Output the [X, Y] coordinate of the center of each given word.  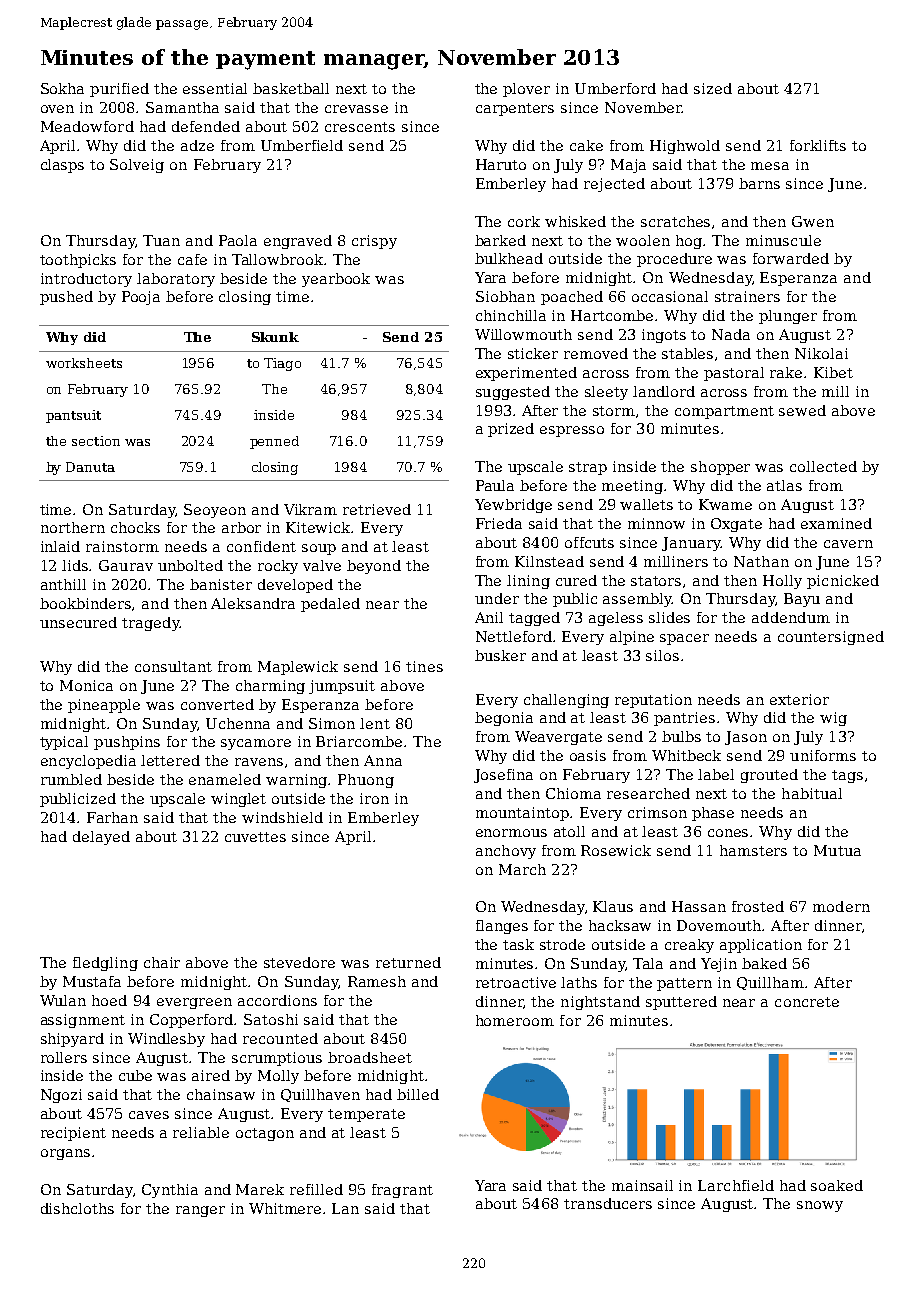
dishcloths [77, 1208]
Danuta [90, 467]
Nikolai [821, 353]
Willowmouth [523, 334]
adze [197, 145]
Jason [746, 738]
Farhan [112, 817]
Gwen [813, 221]
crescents [360, 127]
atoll [569, 831]
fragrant [402, 1191]
